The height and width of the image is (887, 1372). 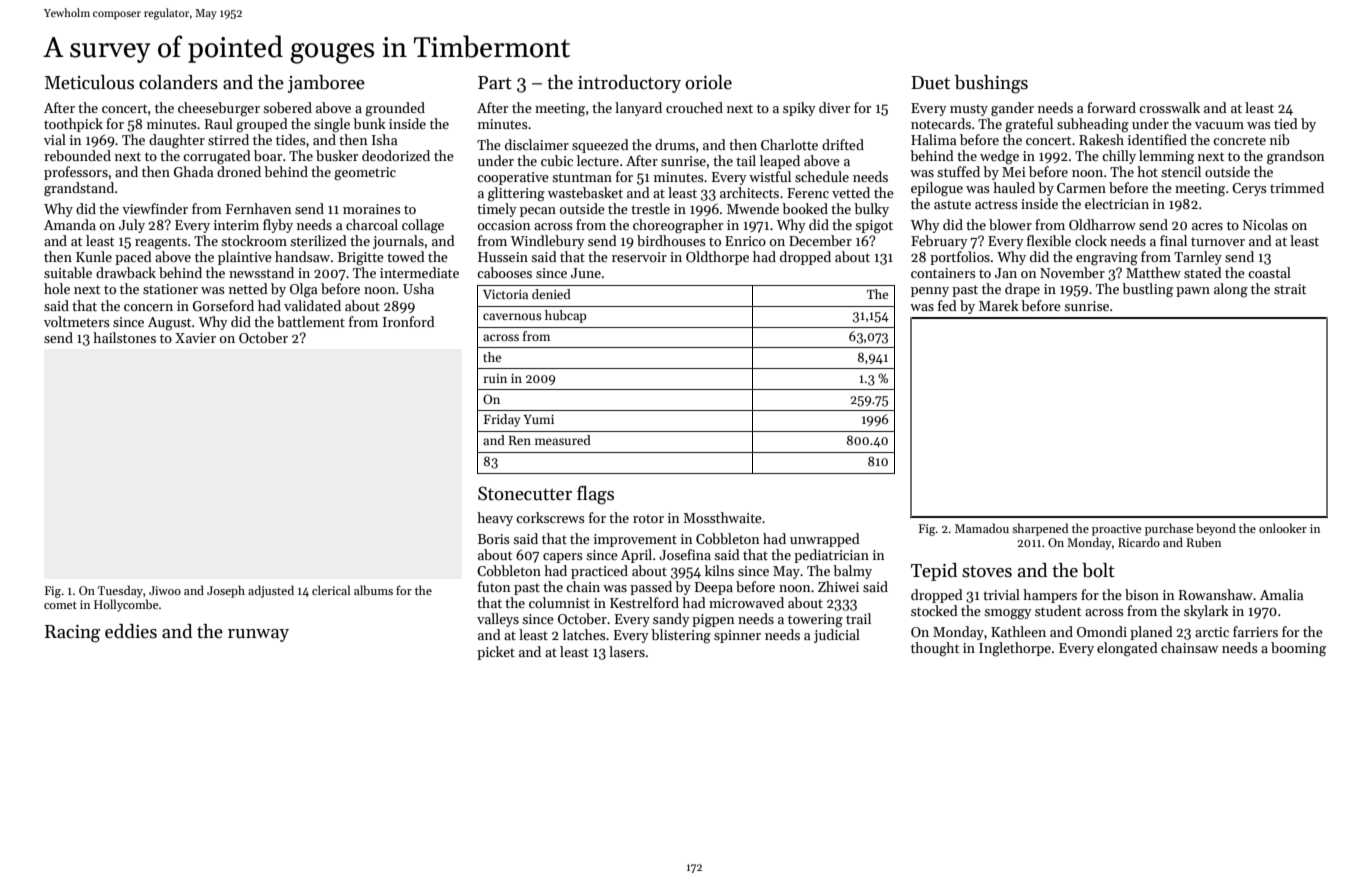 What do you see at coordinates (595, 495) in the image?
I see `flags` at bounding box center [595, 495].
